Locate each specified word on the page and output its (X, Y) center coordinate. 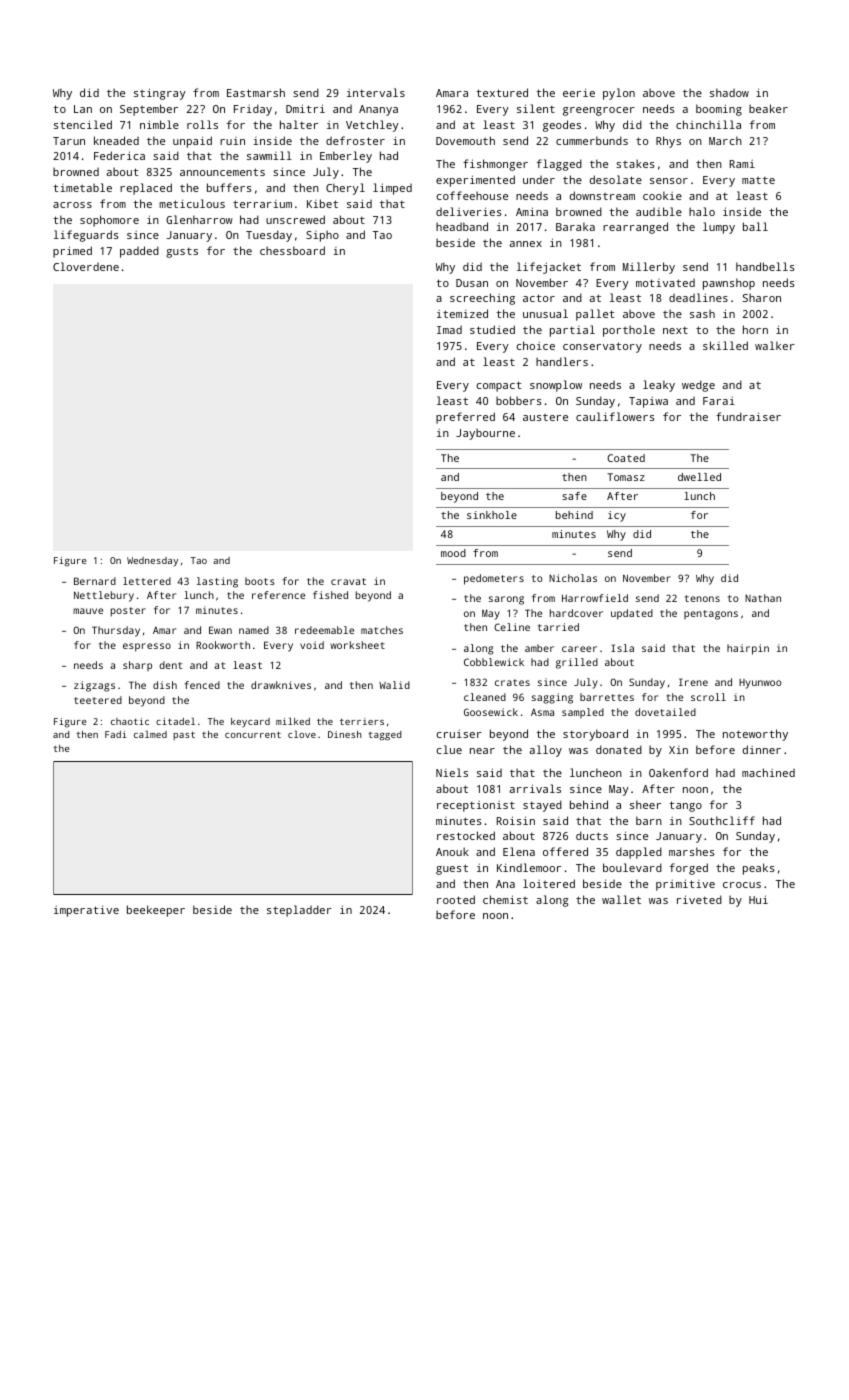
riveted (699, 899)
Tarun (69, 141)
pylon (619, 94)
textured (502, 92)
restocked (466, 835)
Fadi (116, 734)
